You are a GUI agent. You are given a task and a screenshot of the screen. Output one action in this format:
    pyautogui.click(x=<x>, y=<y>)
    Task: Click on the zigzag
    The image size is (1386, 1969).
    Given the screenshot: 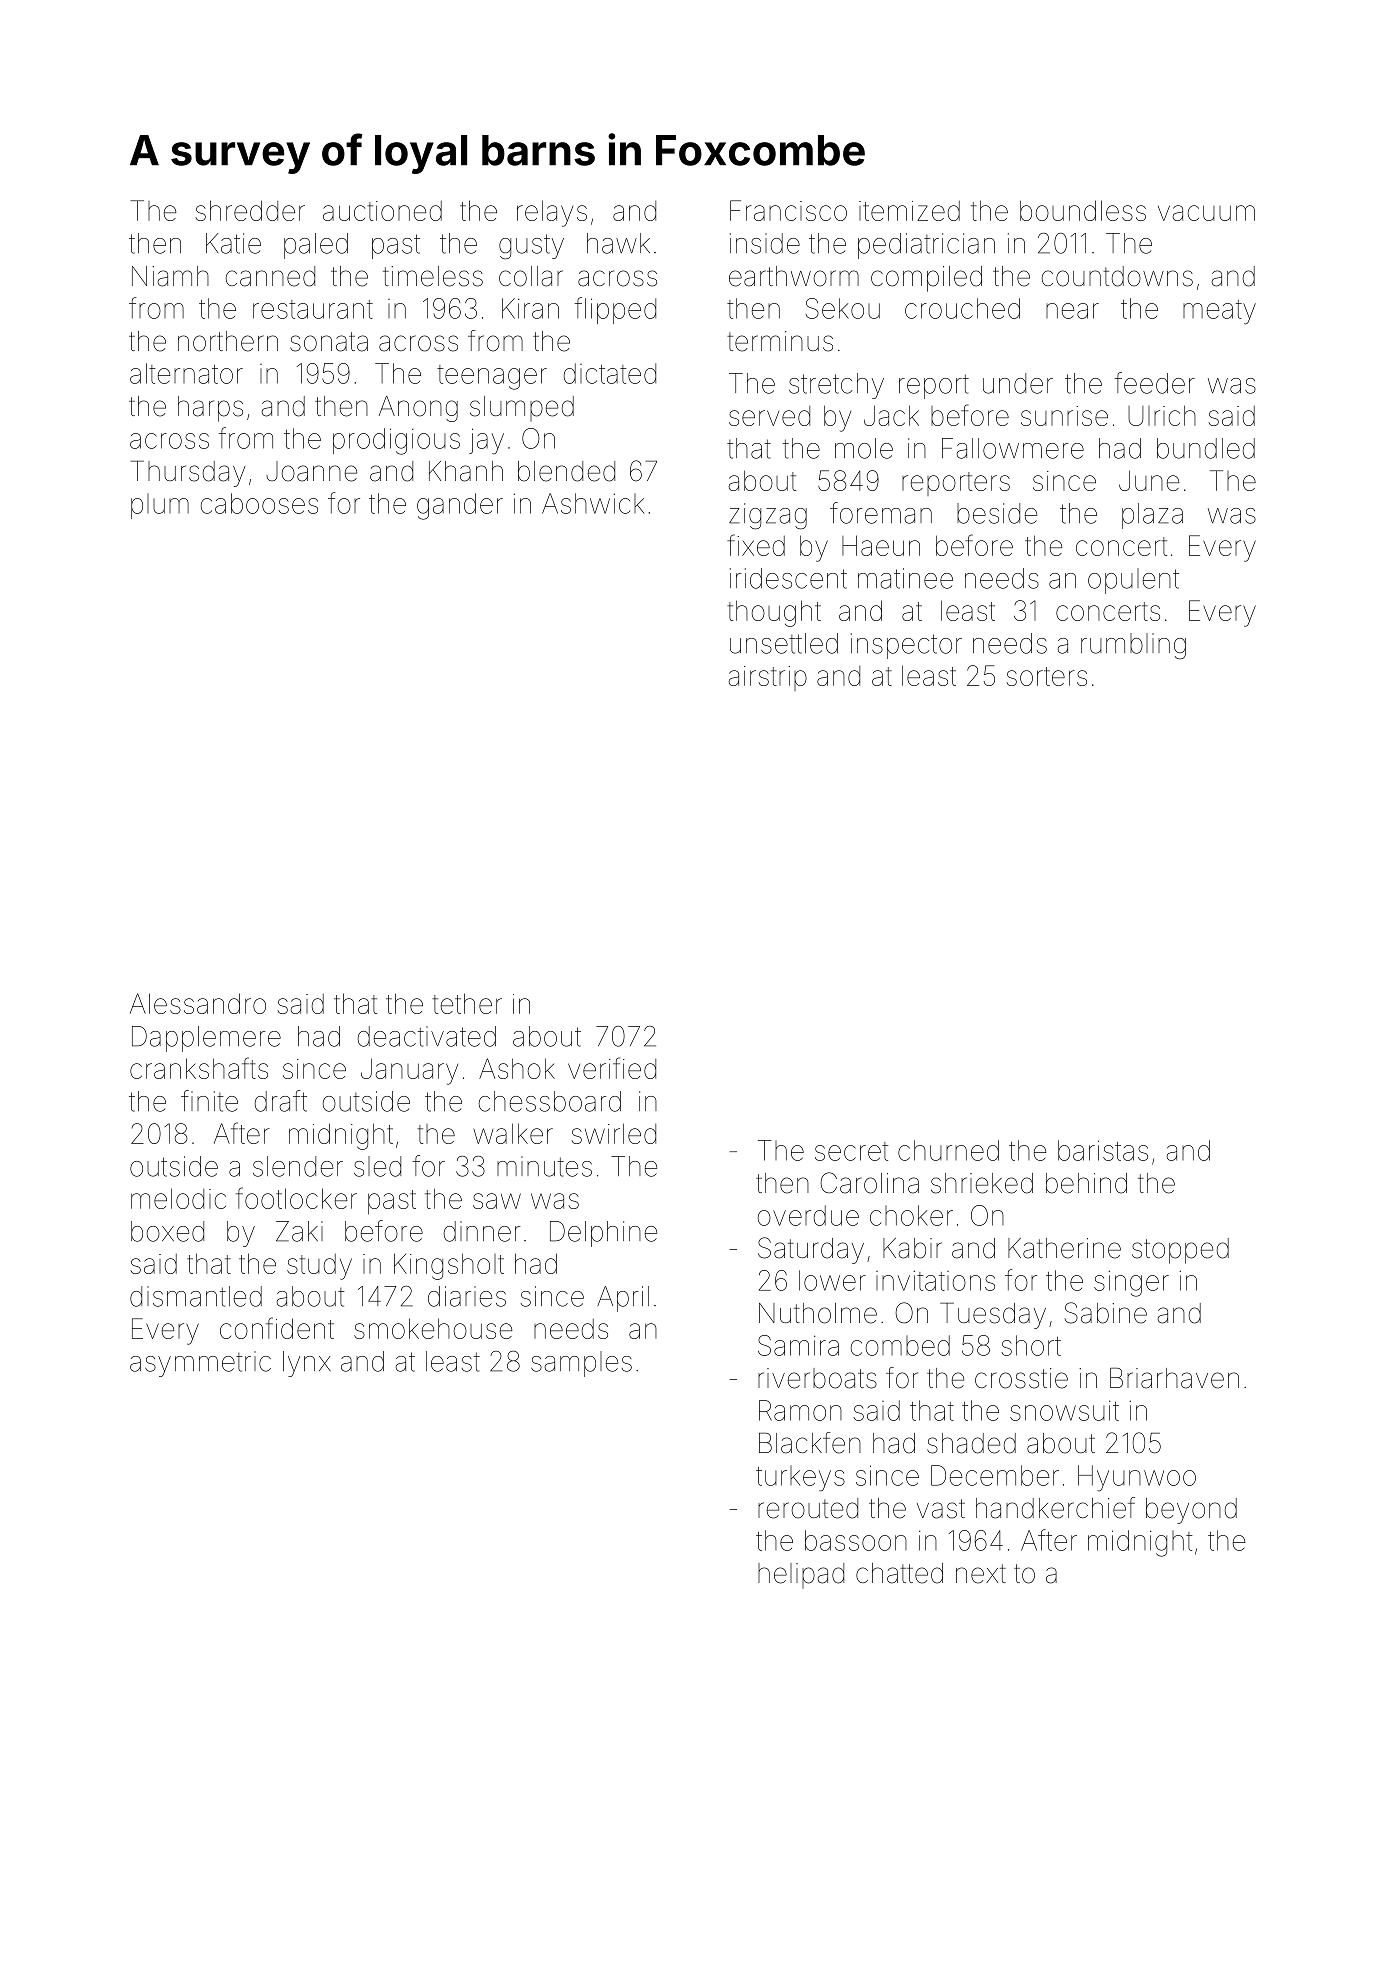 What is the action you would take?
    pyautogui.click(x=768, y=516)
